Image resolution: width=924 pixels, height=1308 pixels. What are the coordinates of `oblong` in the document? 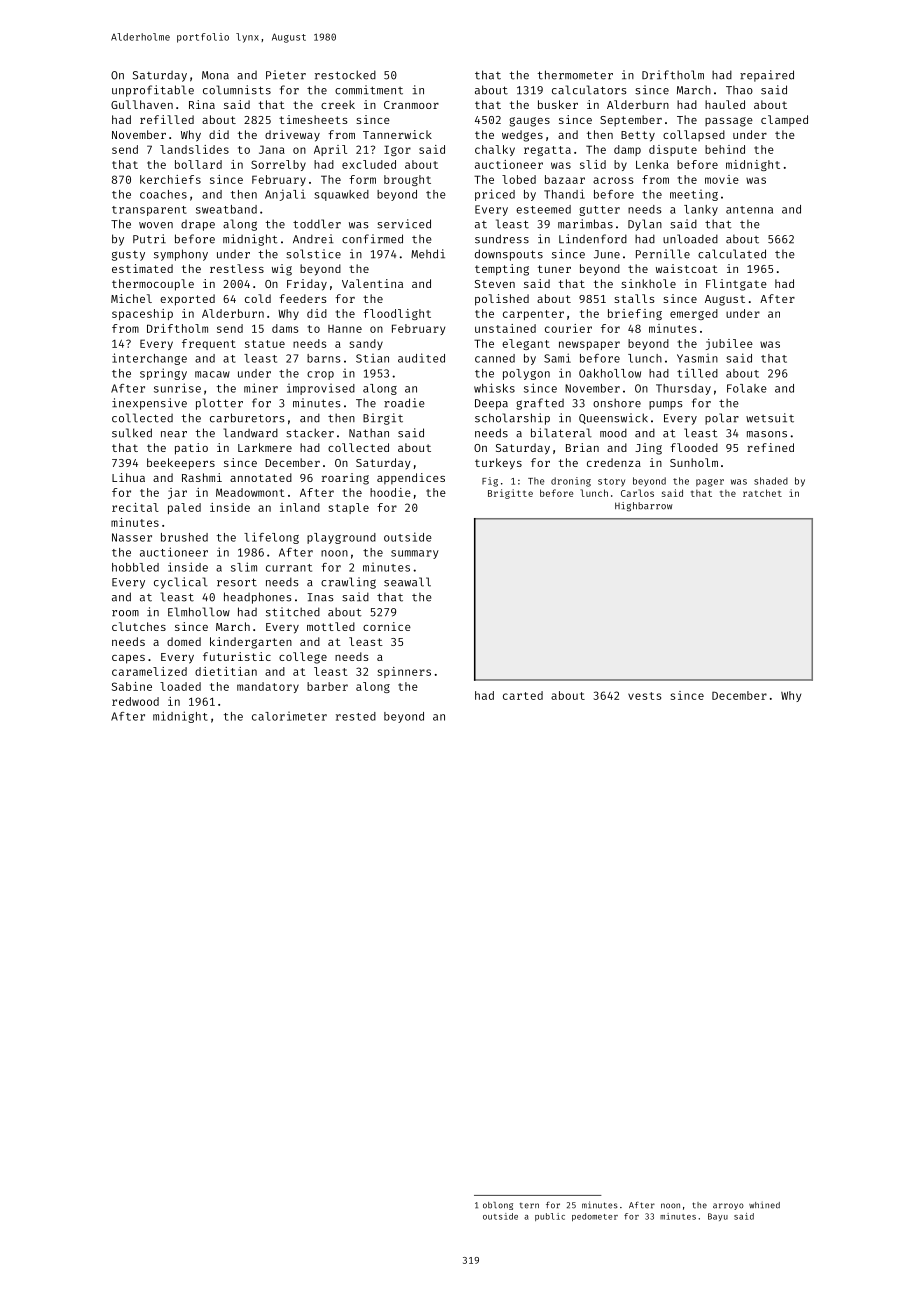 It's located at (498, 1206).
